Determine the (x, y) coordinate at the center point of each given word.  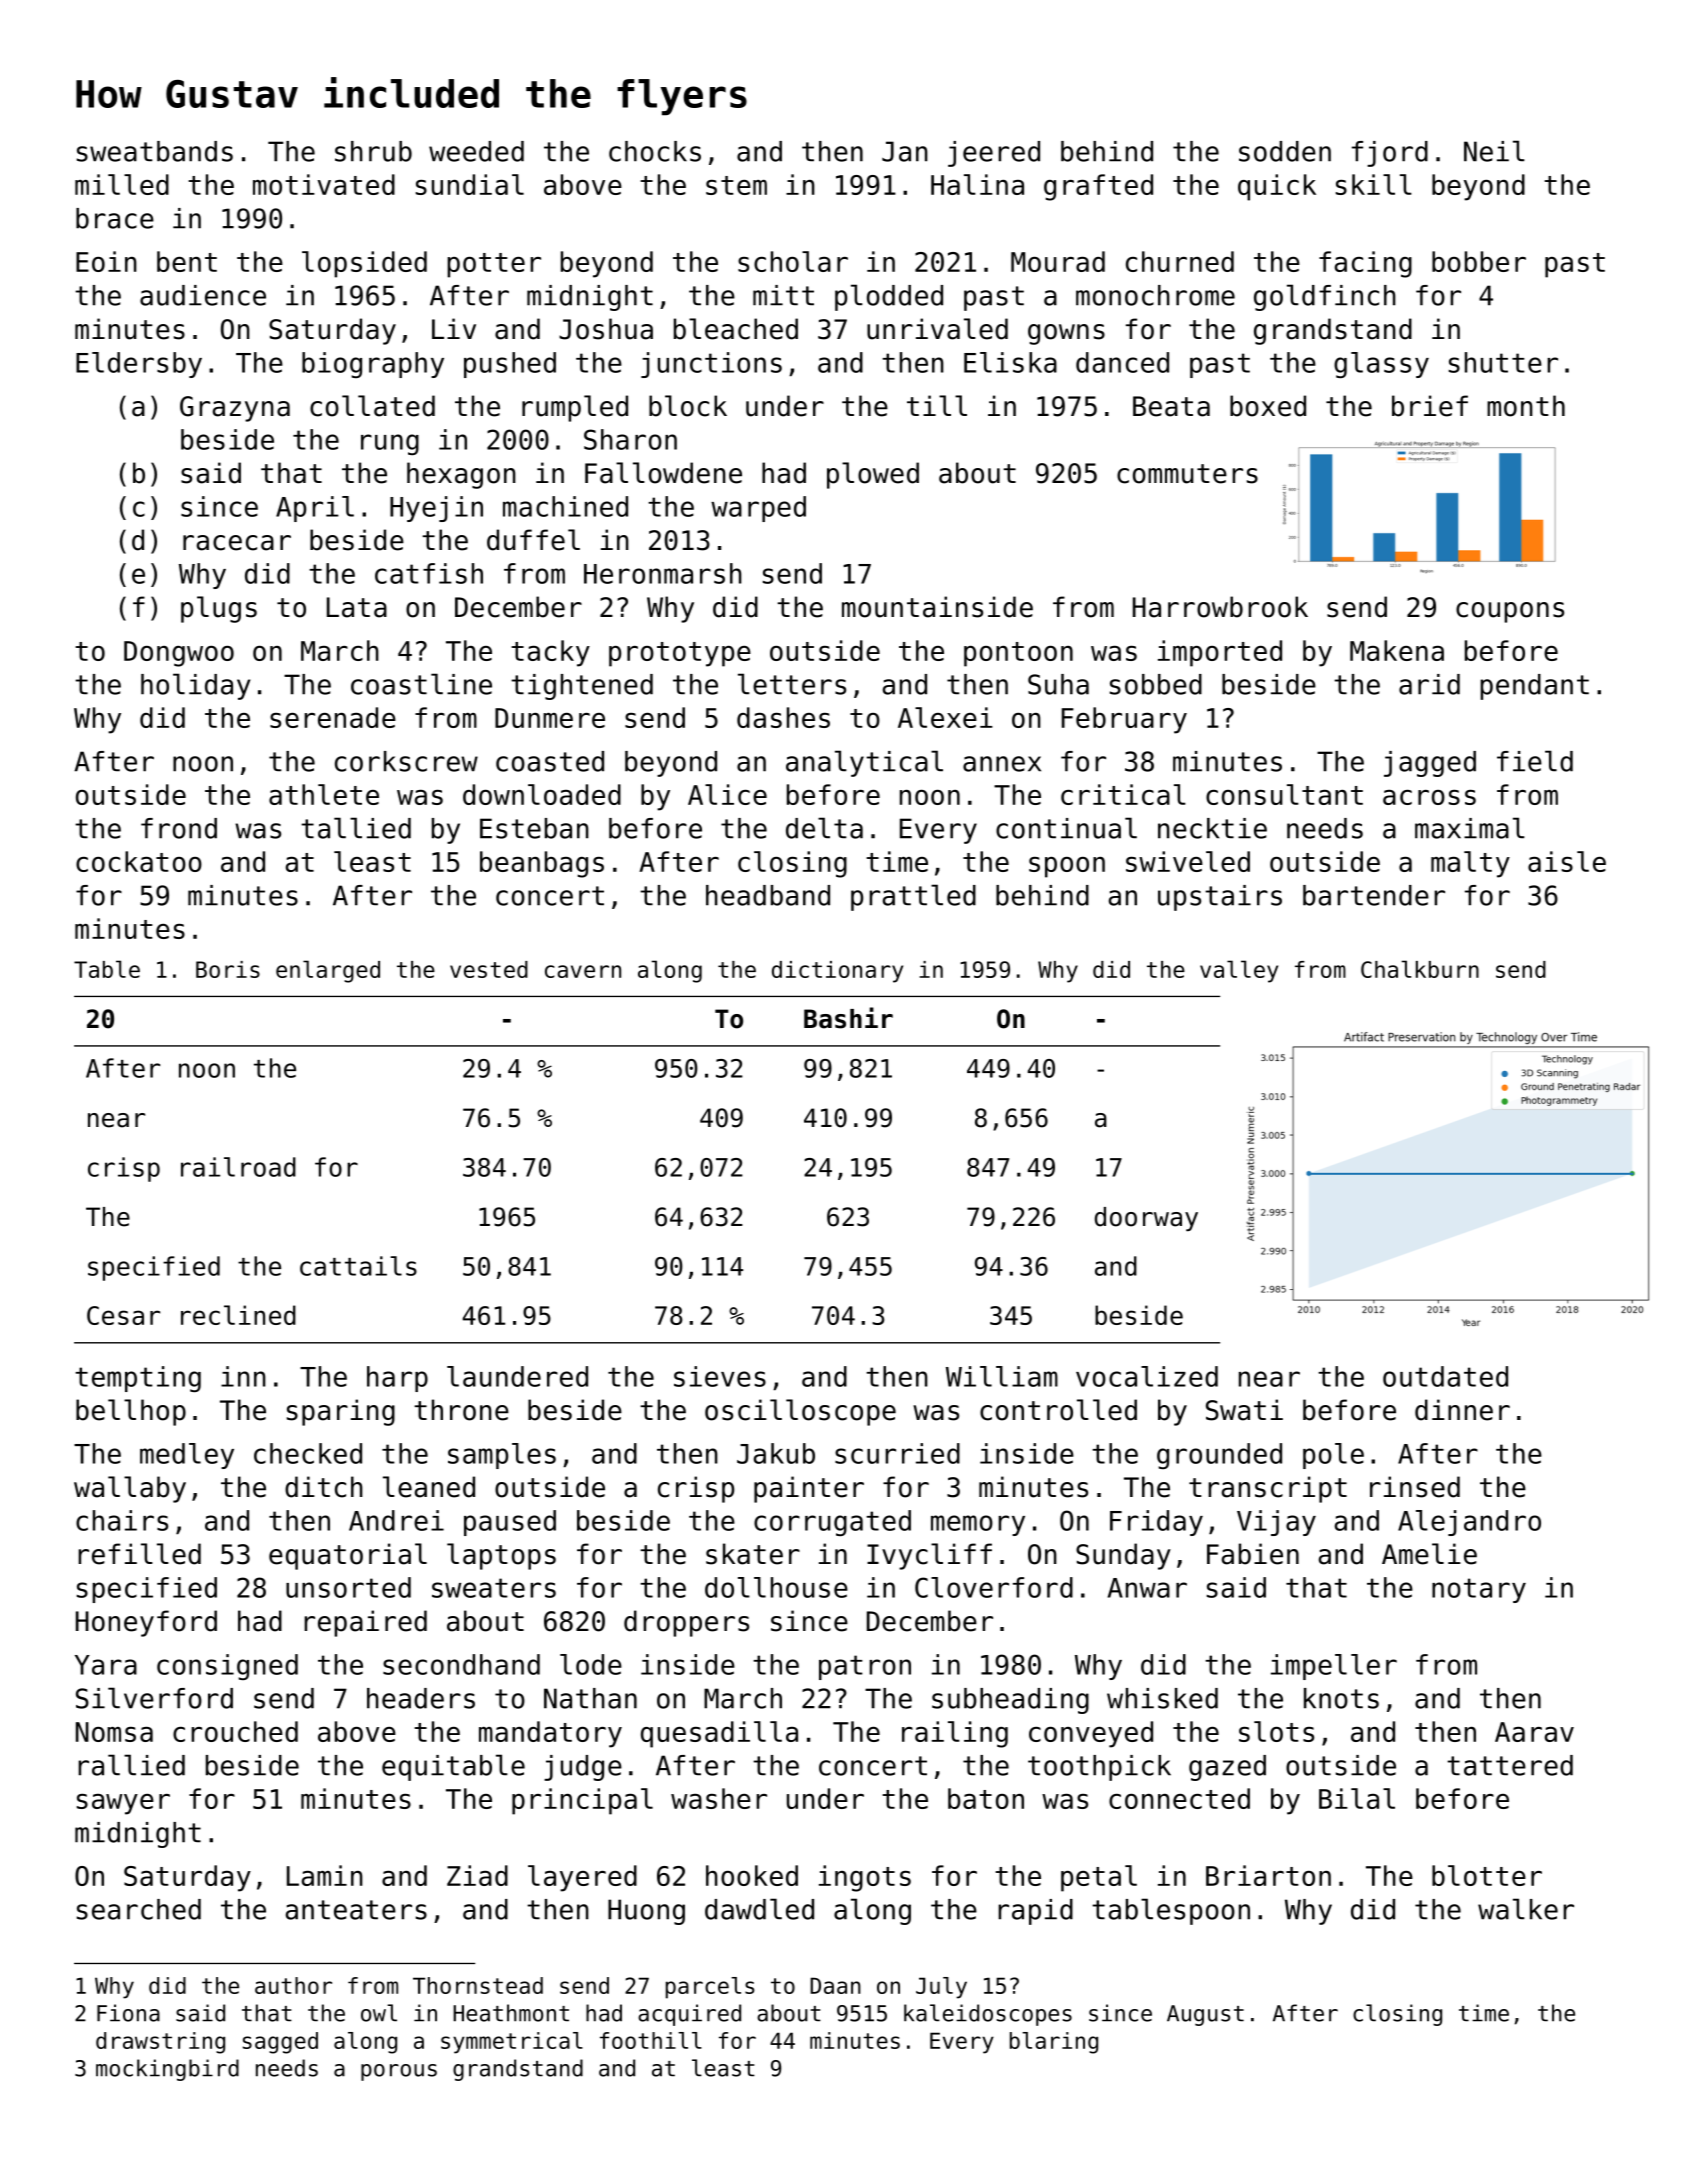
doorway (1146, 1219)
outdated (1445, 1376)
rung (390, 444)
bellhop (131, 1412)
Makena (1397, 650)
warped (758, 509)
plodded (889, 297)
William (1002, 1376)
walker (1526, 1909)
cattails (358, 1266)
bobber (1479, 261)
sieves (720, 1376)
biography (373, 365)
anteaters (356, 1910)
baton (986, 1798)
